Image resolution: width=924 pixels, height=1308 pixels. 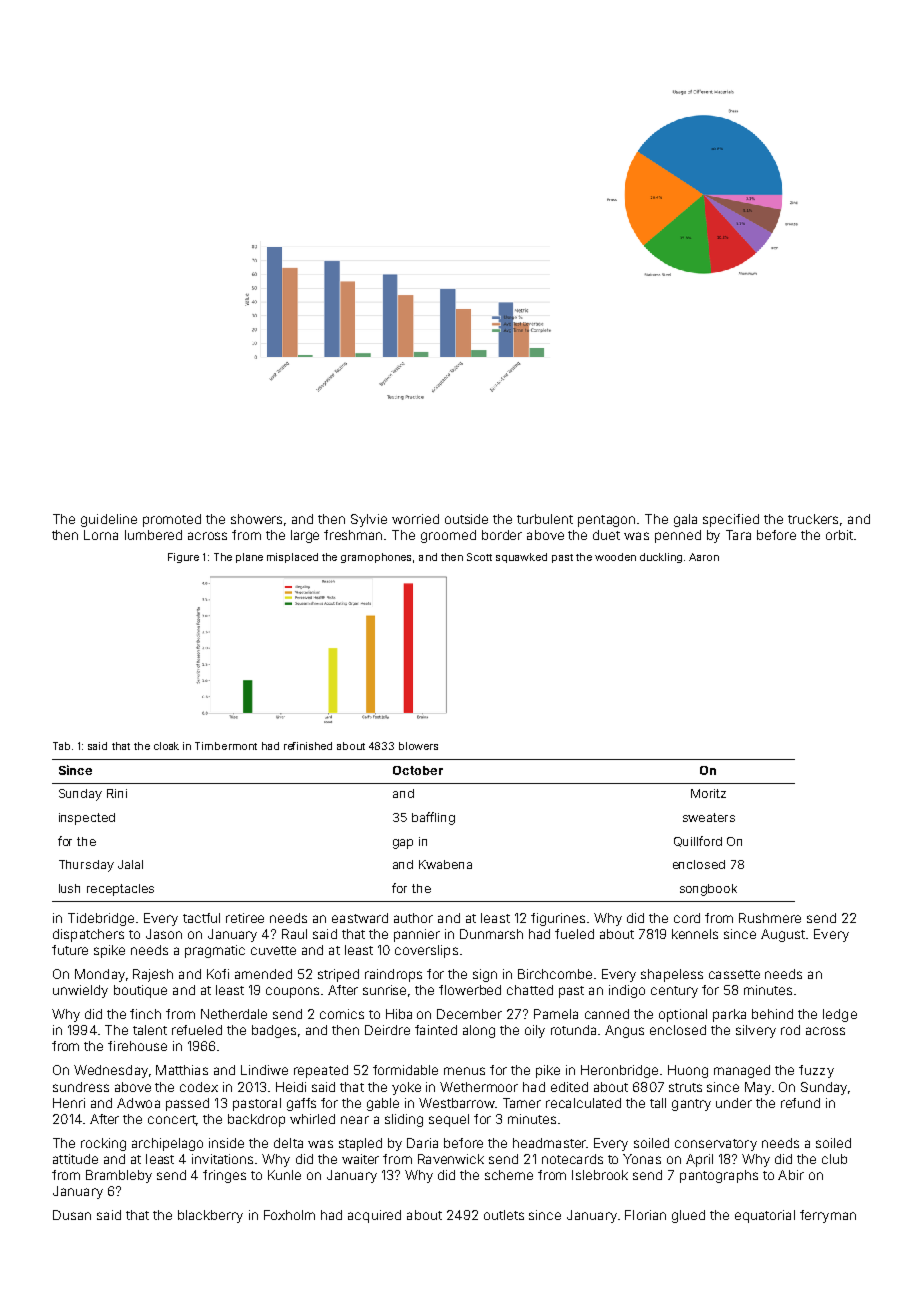 I want to click on sweaters, so click(x=709, y=817).
